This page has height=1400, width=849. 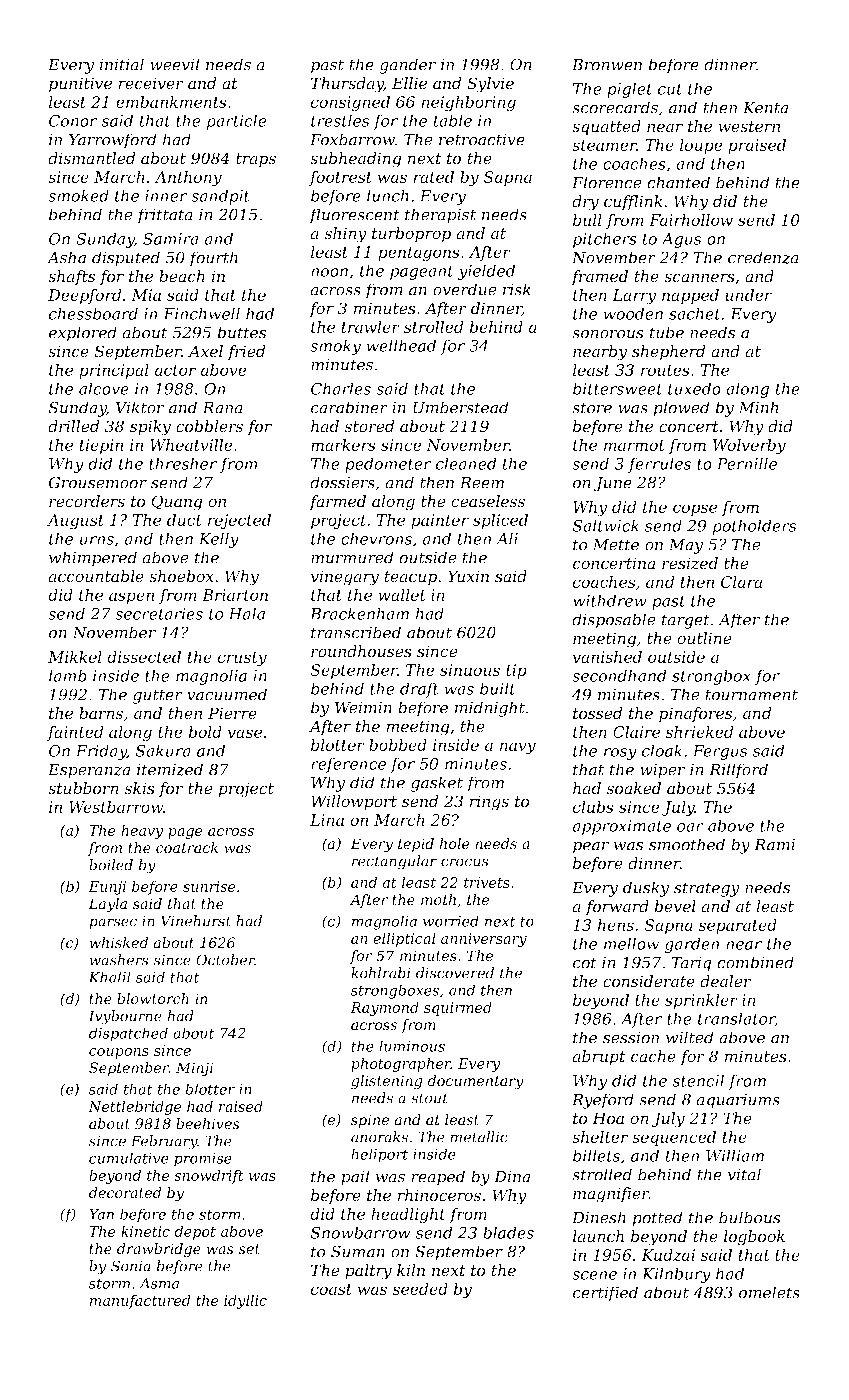 What do you see at coordinates (140, 1301) in the page?
I see `manufactured` at bounding box center [140, 1301].
